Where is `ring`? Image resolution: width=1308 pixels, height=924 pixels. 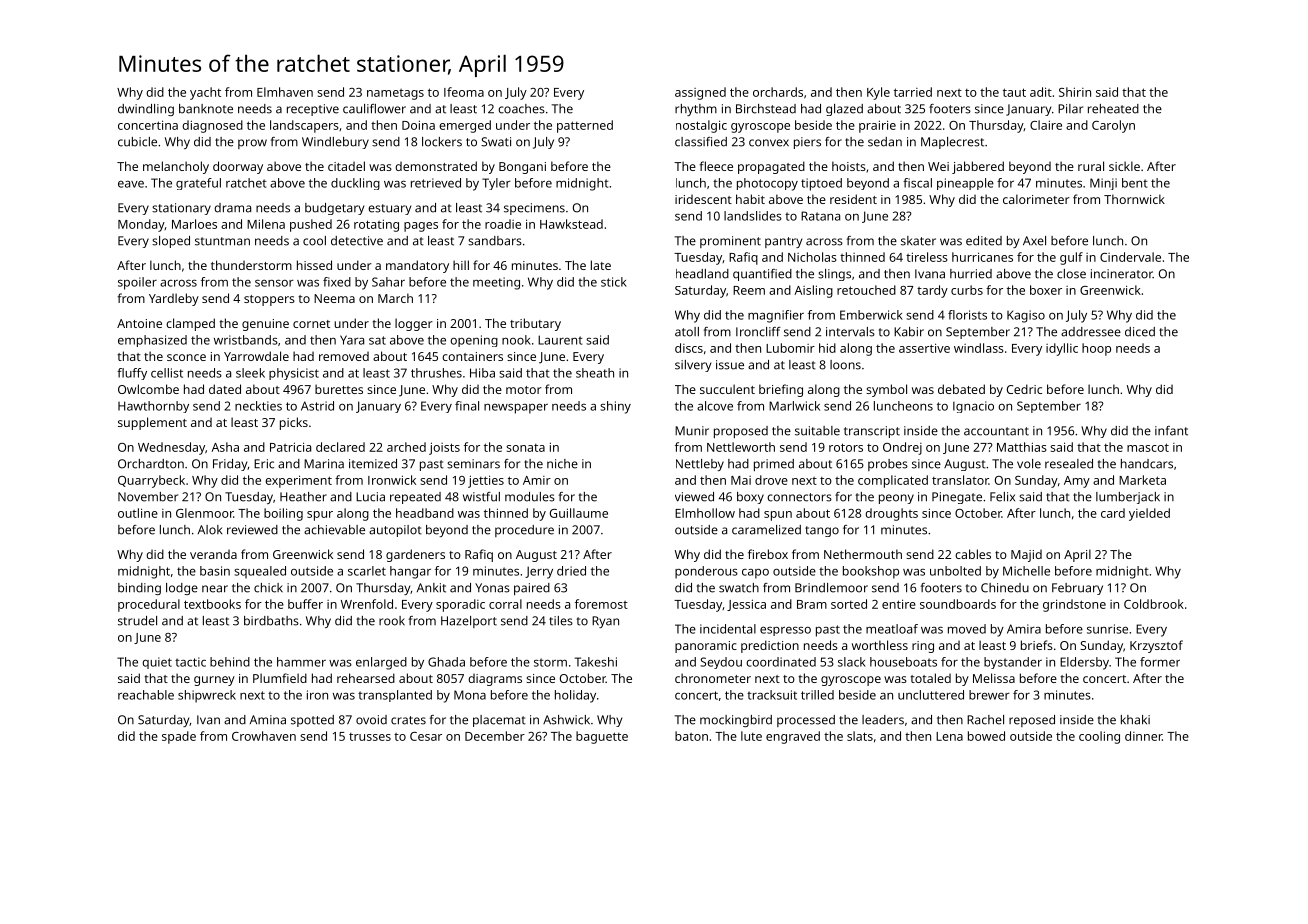
ring is located at coordinates (923, 647).
